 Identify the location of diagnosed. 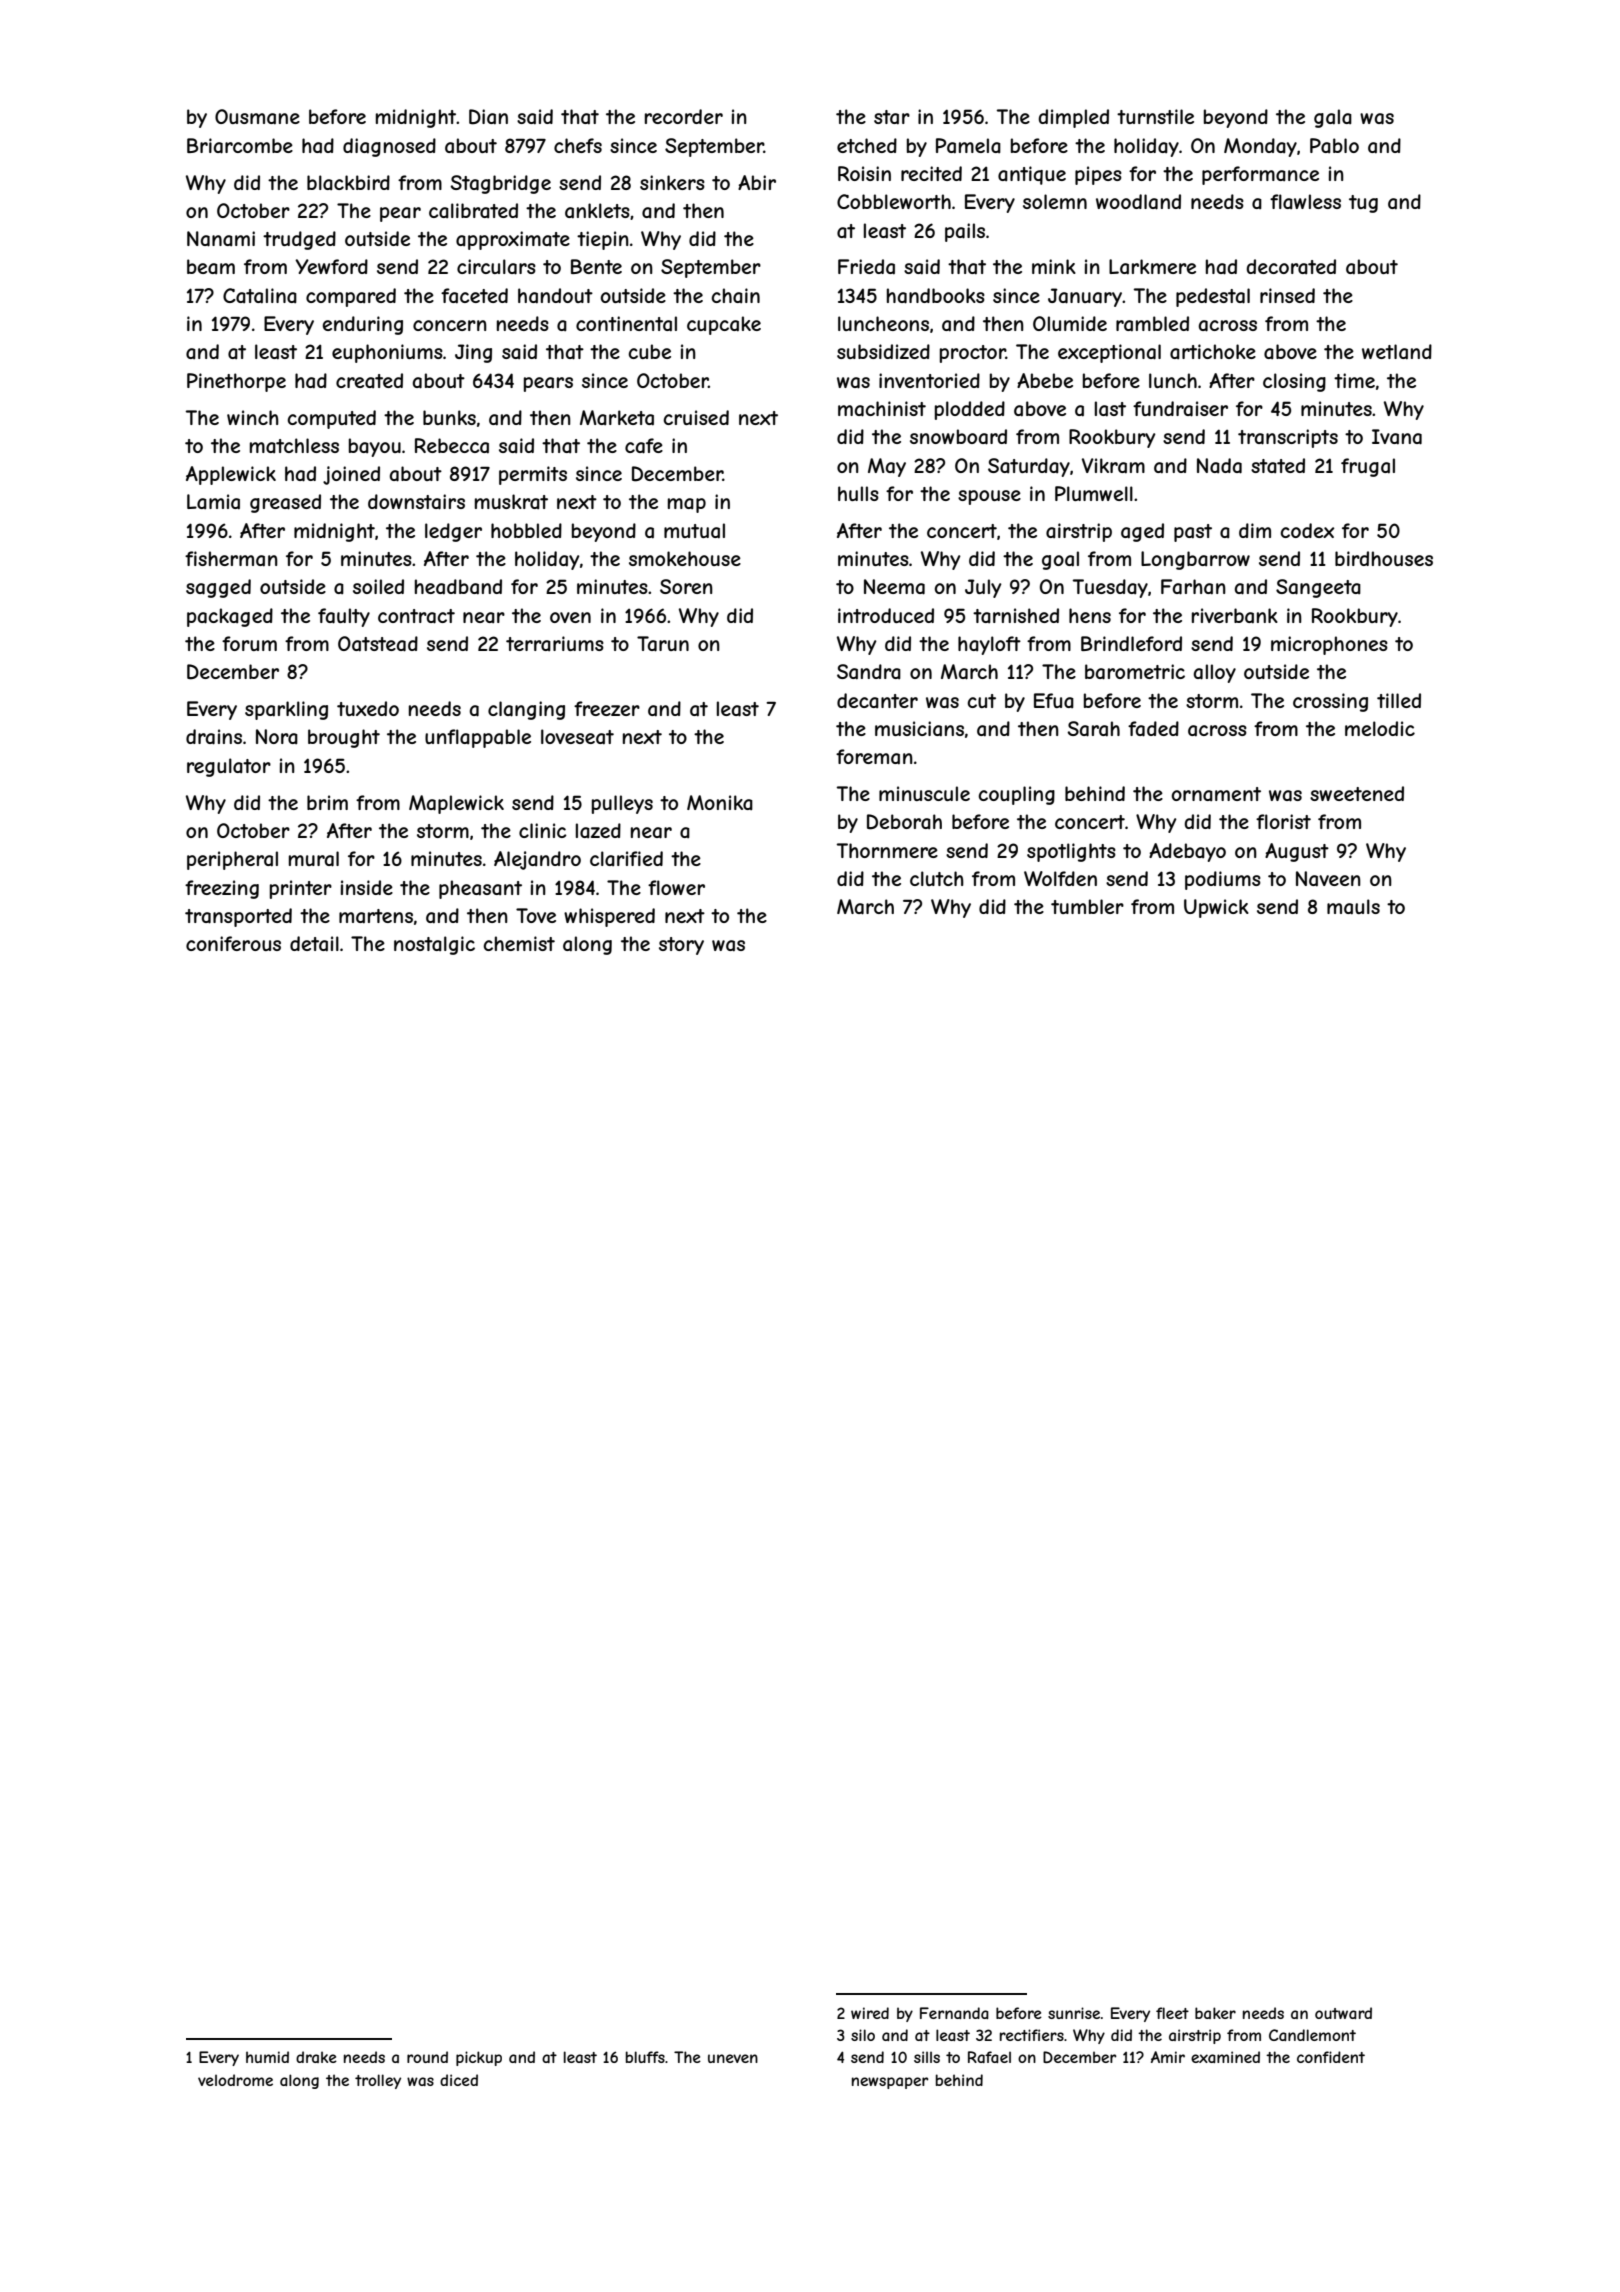
(389, 147).
